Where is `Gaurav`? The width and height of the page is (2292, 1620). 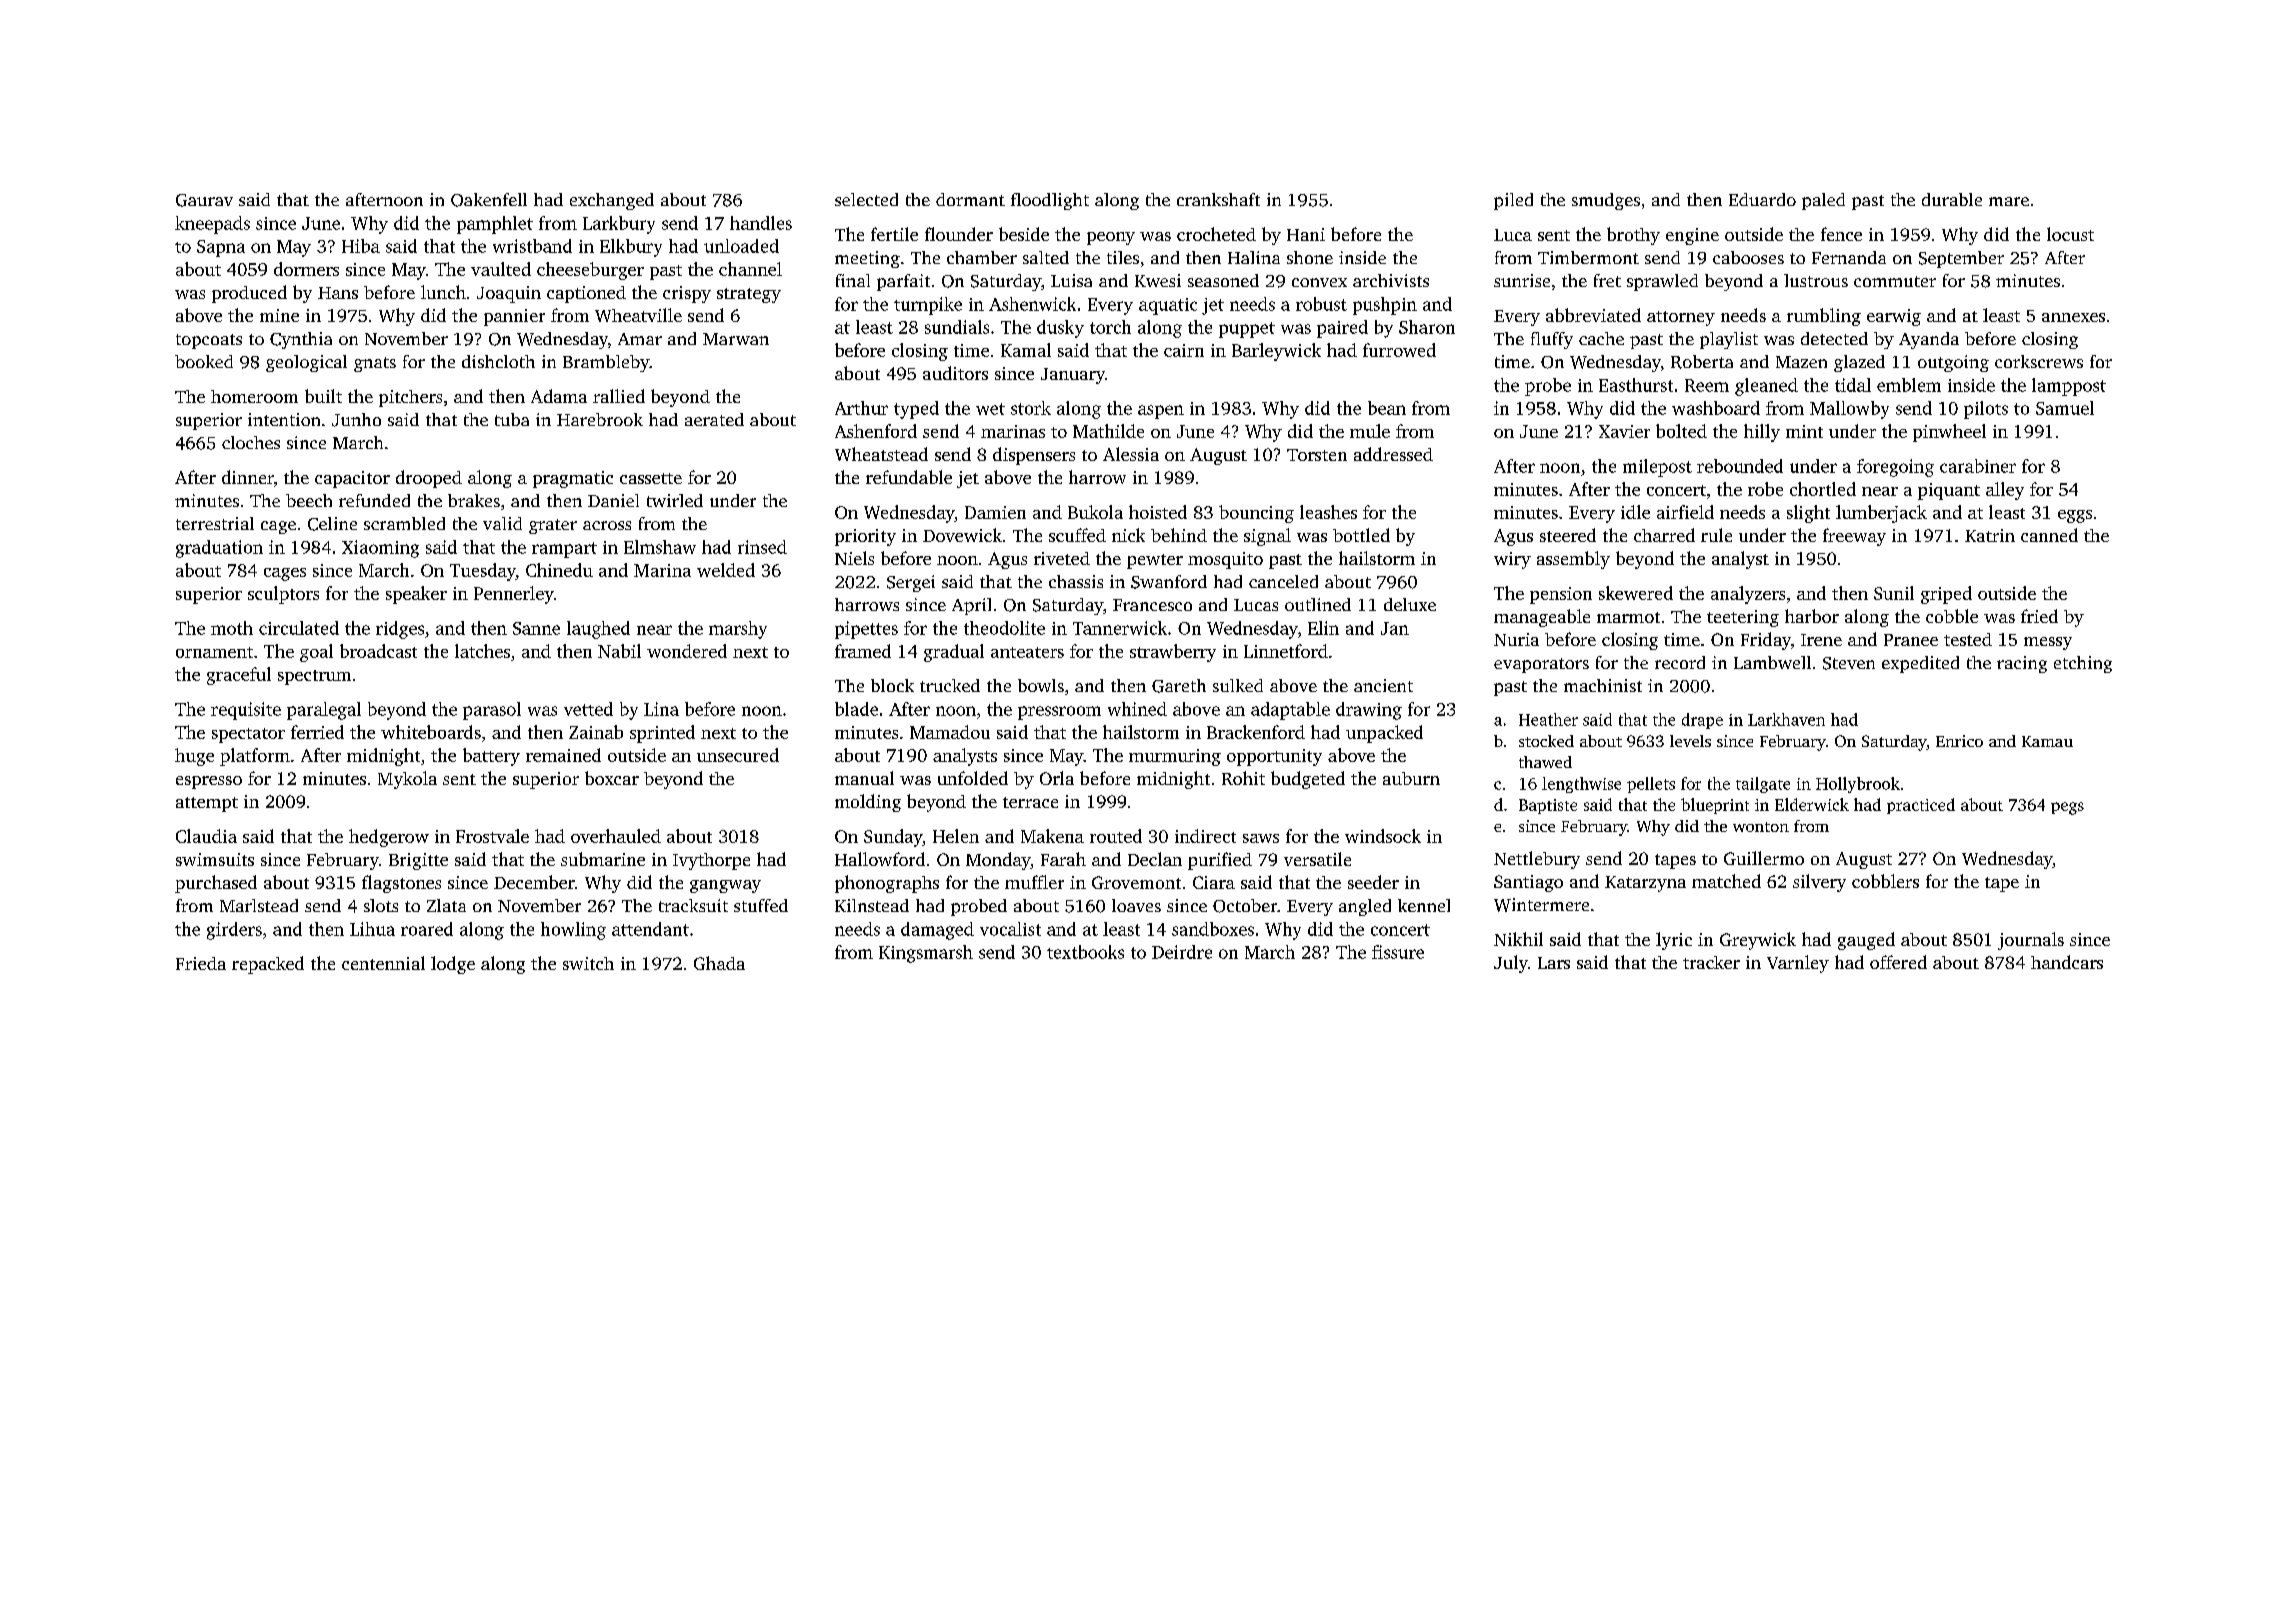
Gaurav is located at coordinates (204, 200).
